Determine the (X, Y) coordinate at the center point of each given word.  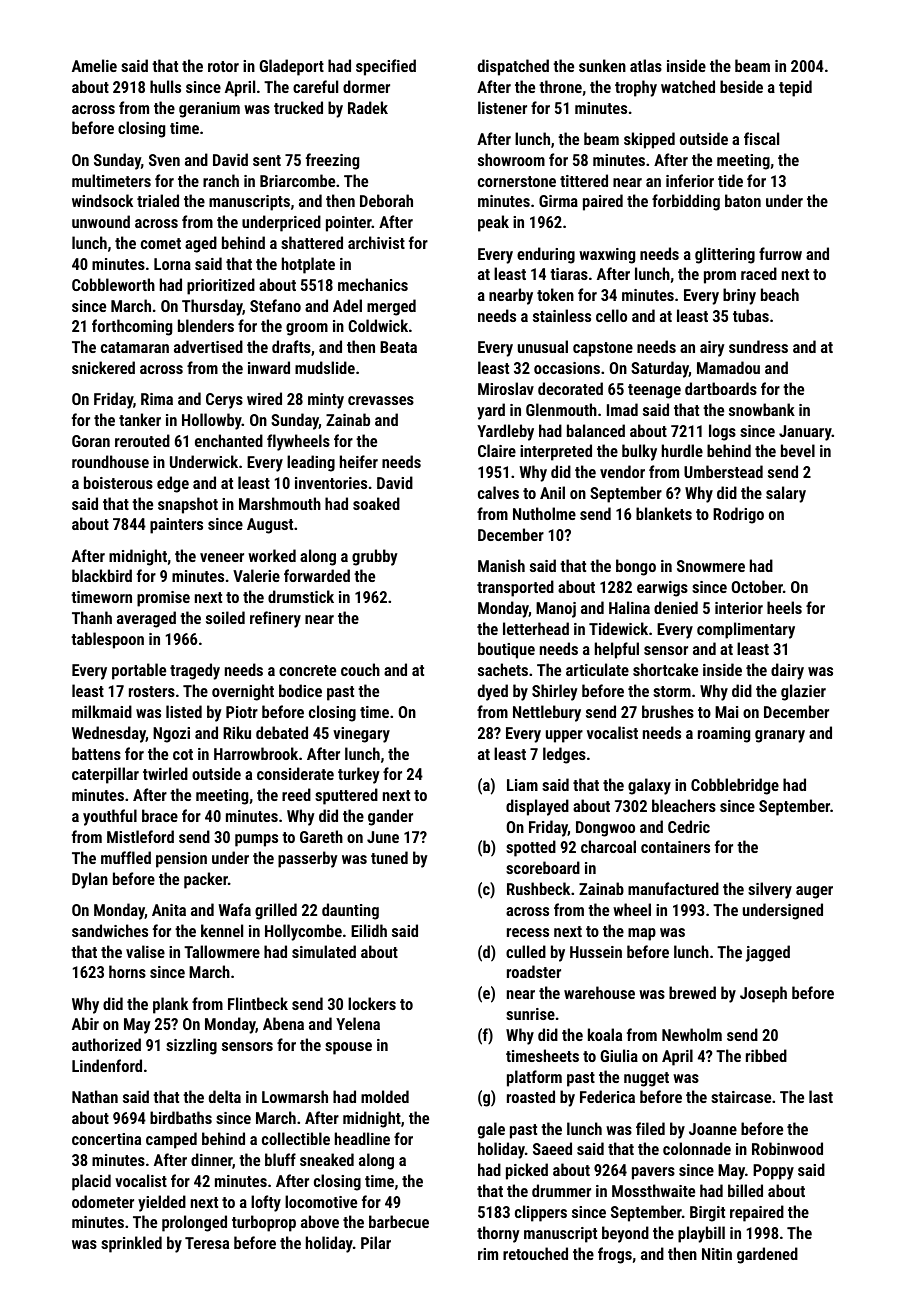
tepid (795, 88)
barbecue (399, 1221)
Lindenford (107, 1065)
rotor (223, 66)
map (642, 934)
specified (386, 67)
